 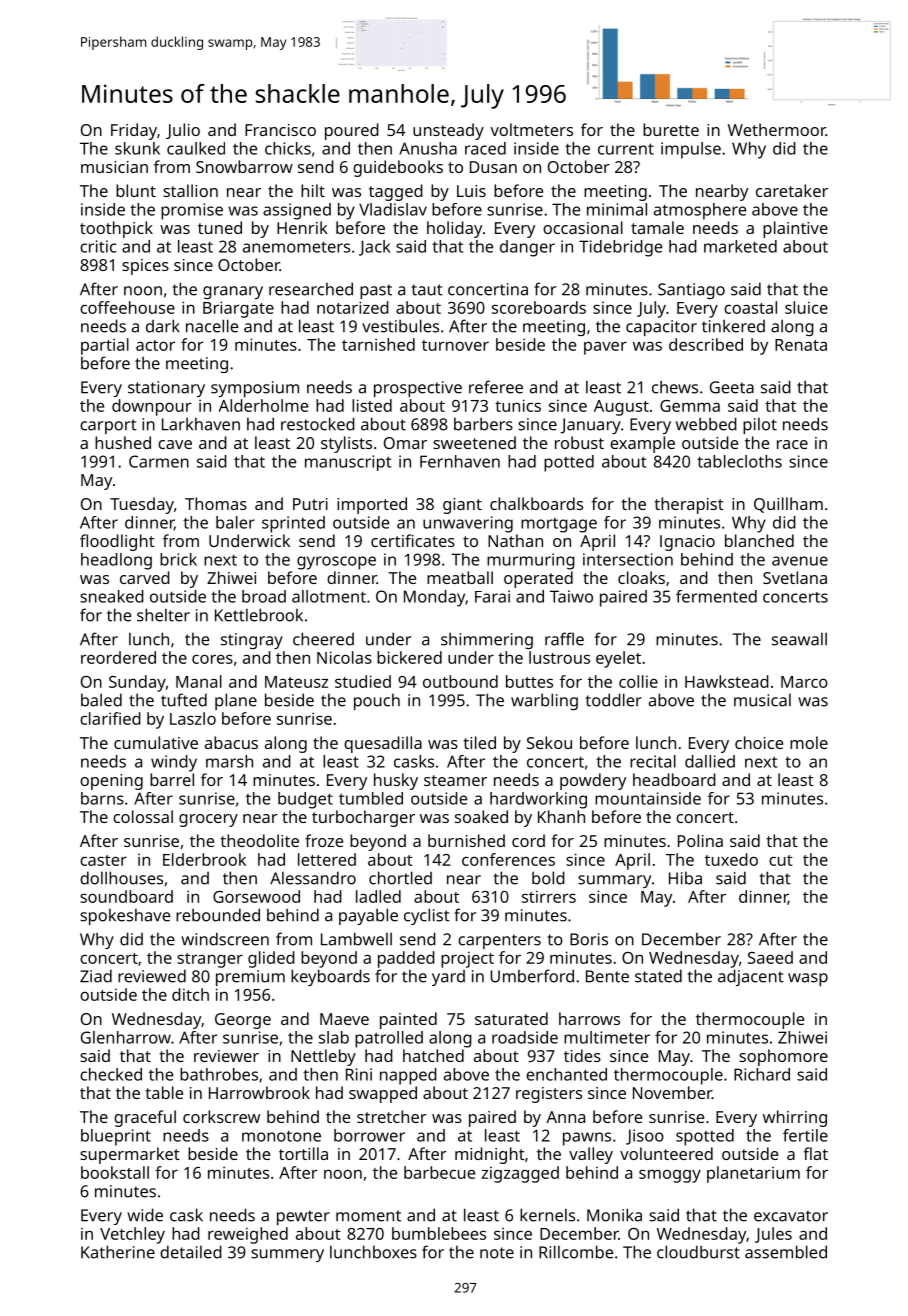 What do you see at coordinates (698, 1252) in the screenshot?
I see `cloudburst` at bounding box center [698, 1252].
